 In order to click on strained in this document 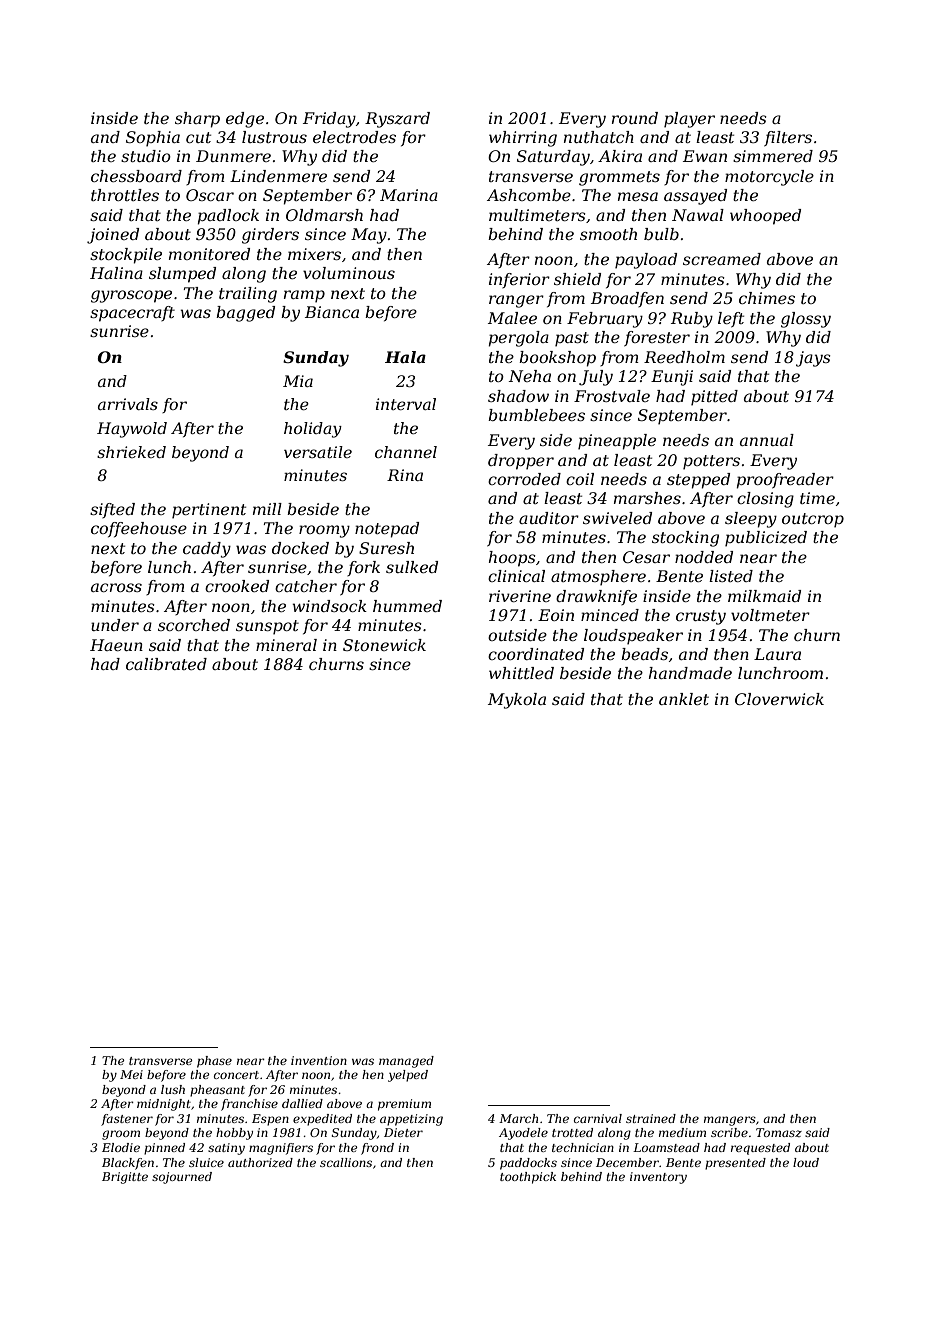, I will do `click(651, 1118)`.
